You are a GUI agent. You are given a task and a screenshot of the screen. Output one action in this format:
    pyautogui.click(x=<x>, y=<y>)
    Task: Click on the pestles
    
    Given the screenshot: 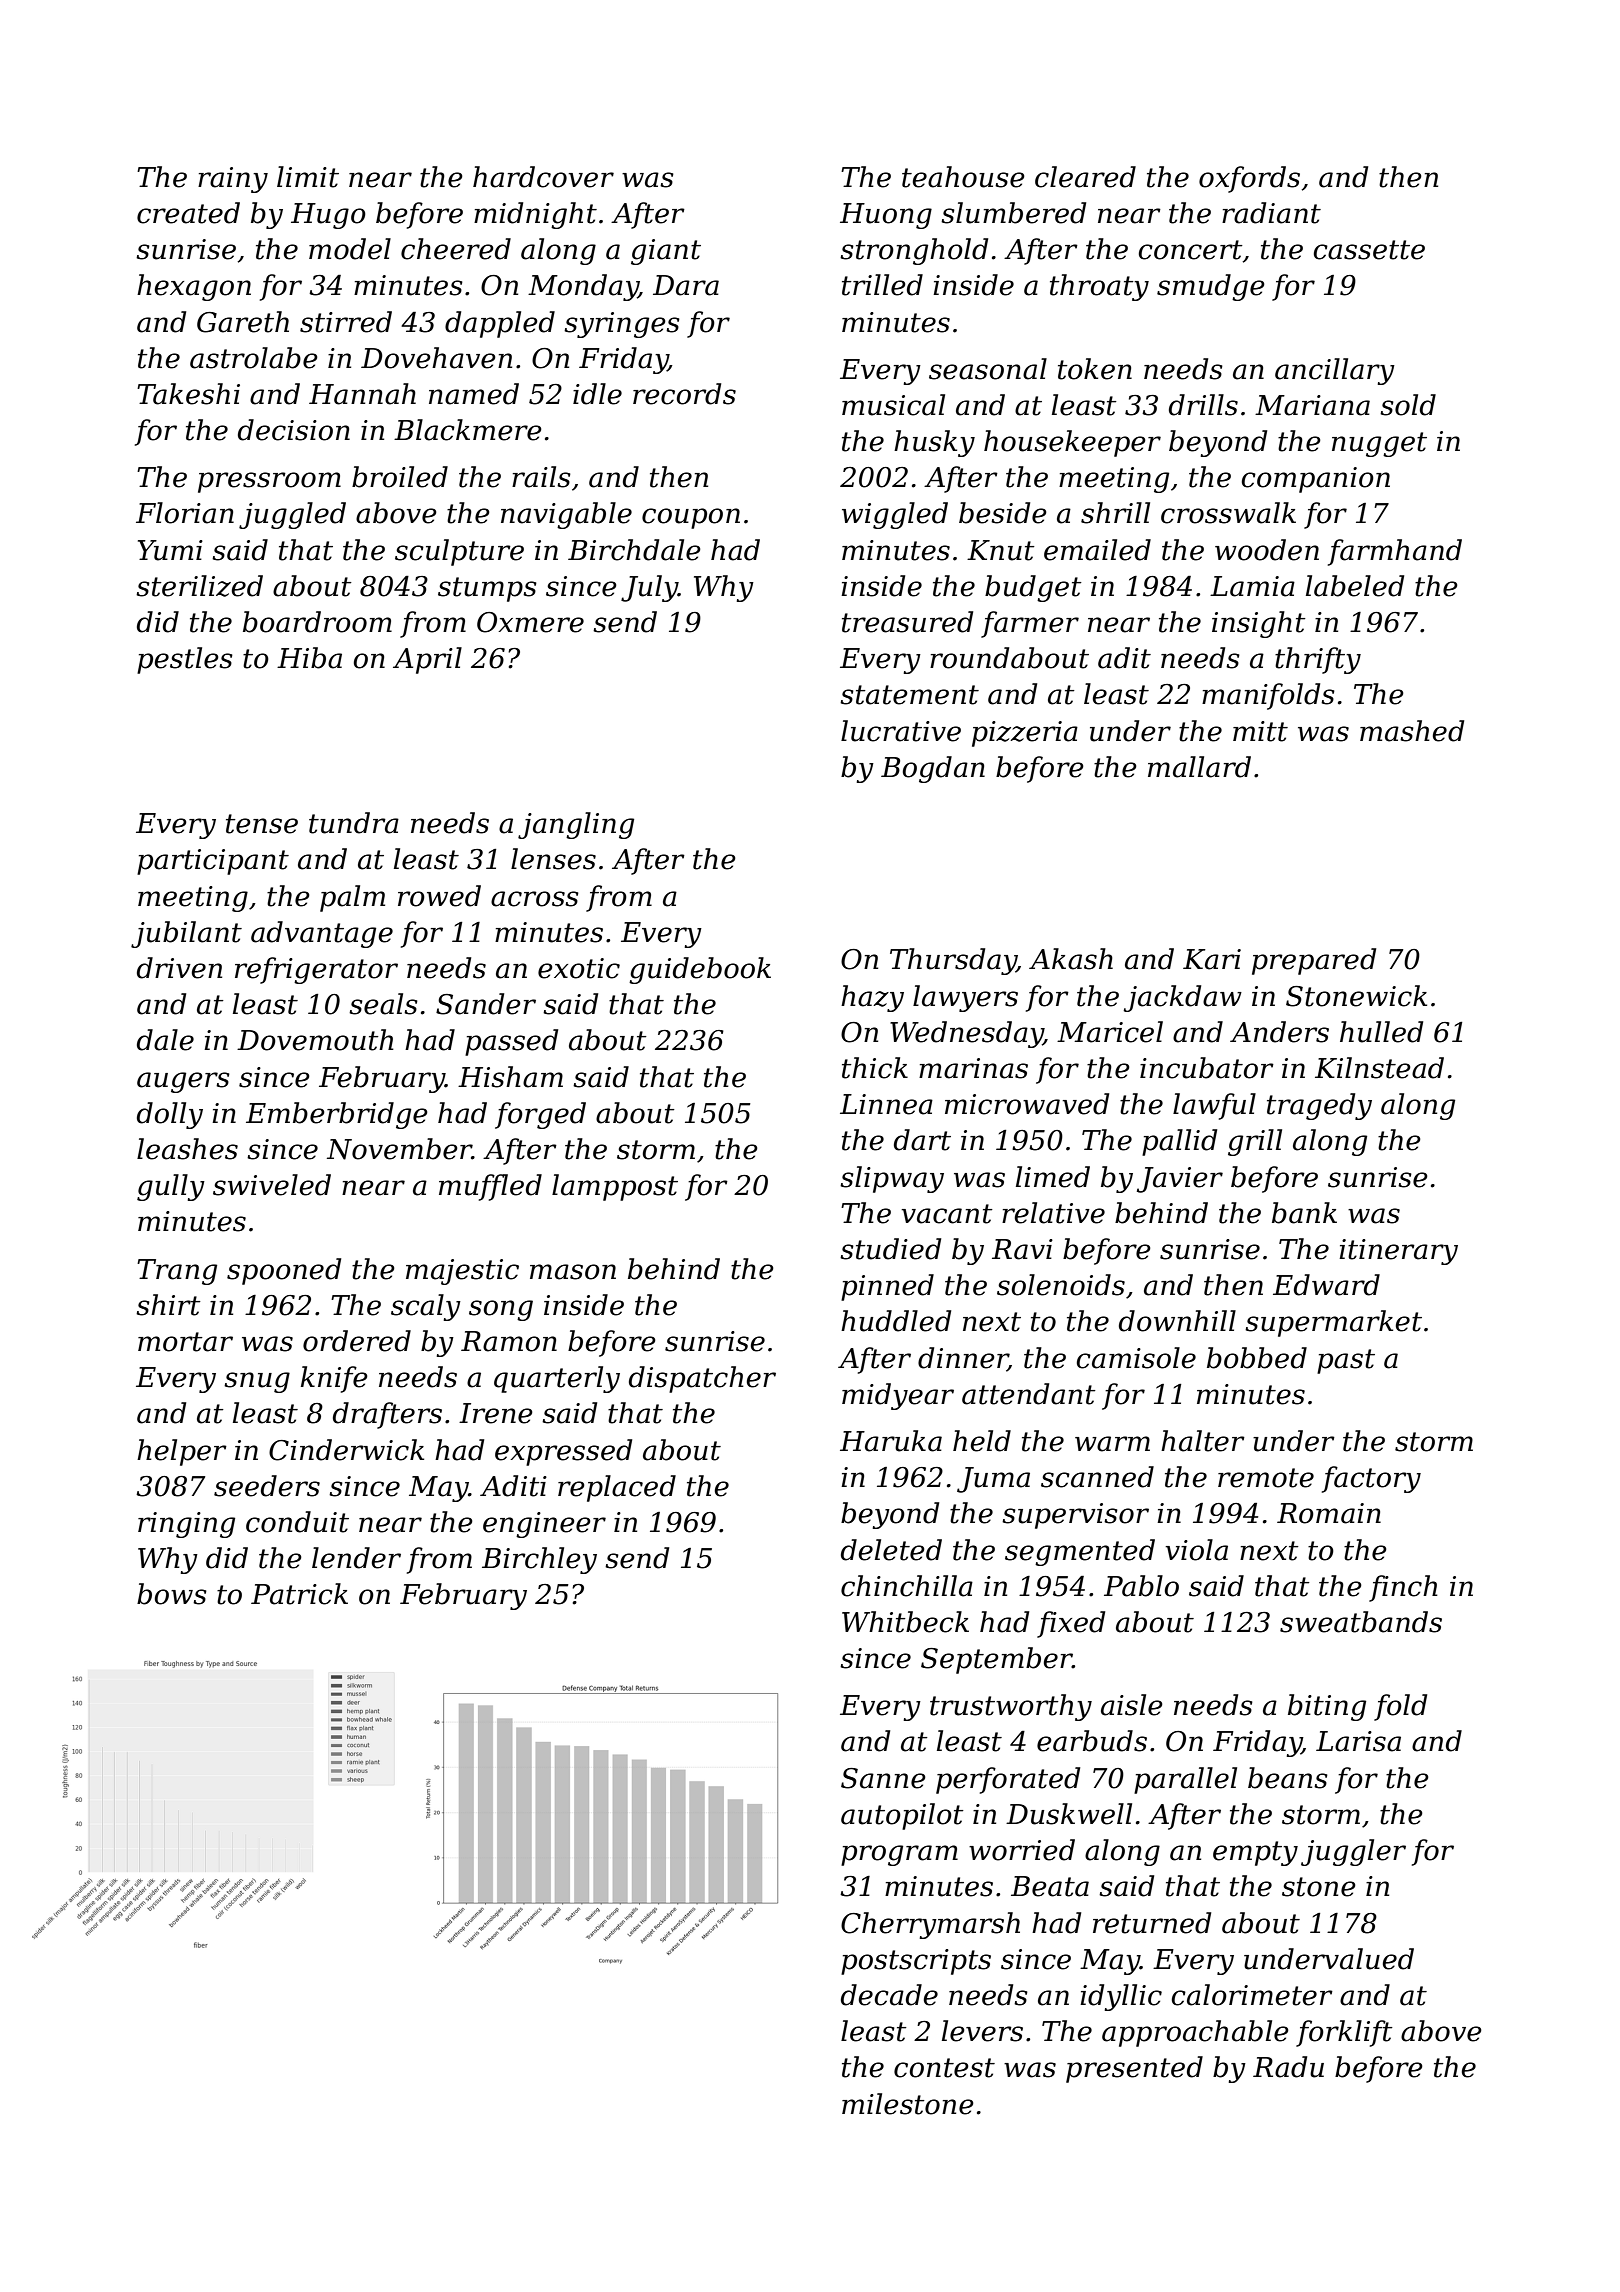 What is the action you would take?
    pyautogui.click(x=185, y=660)
